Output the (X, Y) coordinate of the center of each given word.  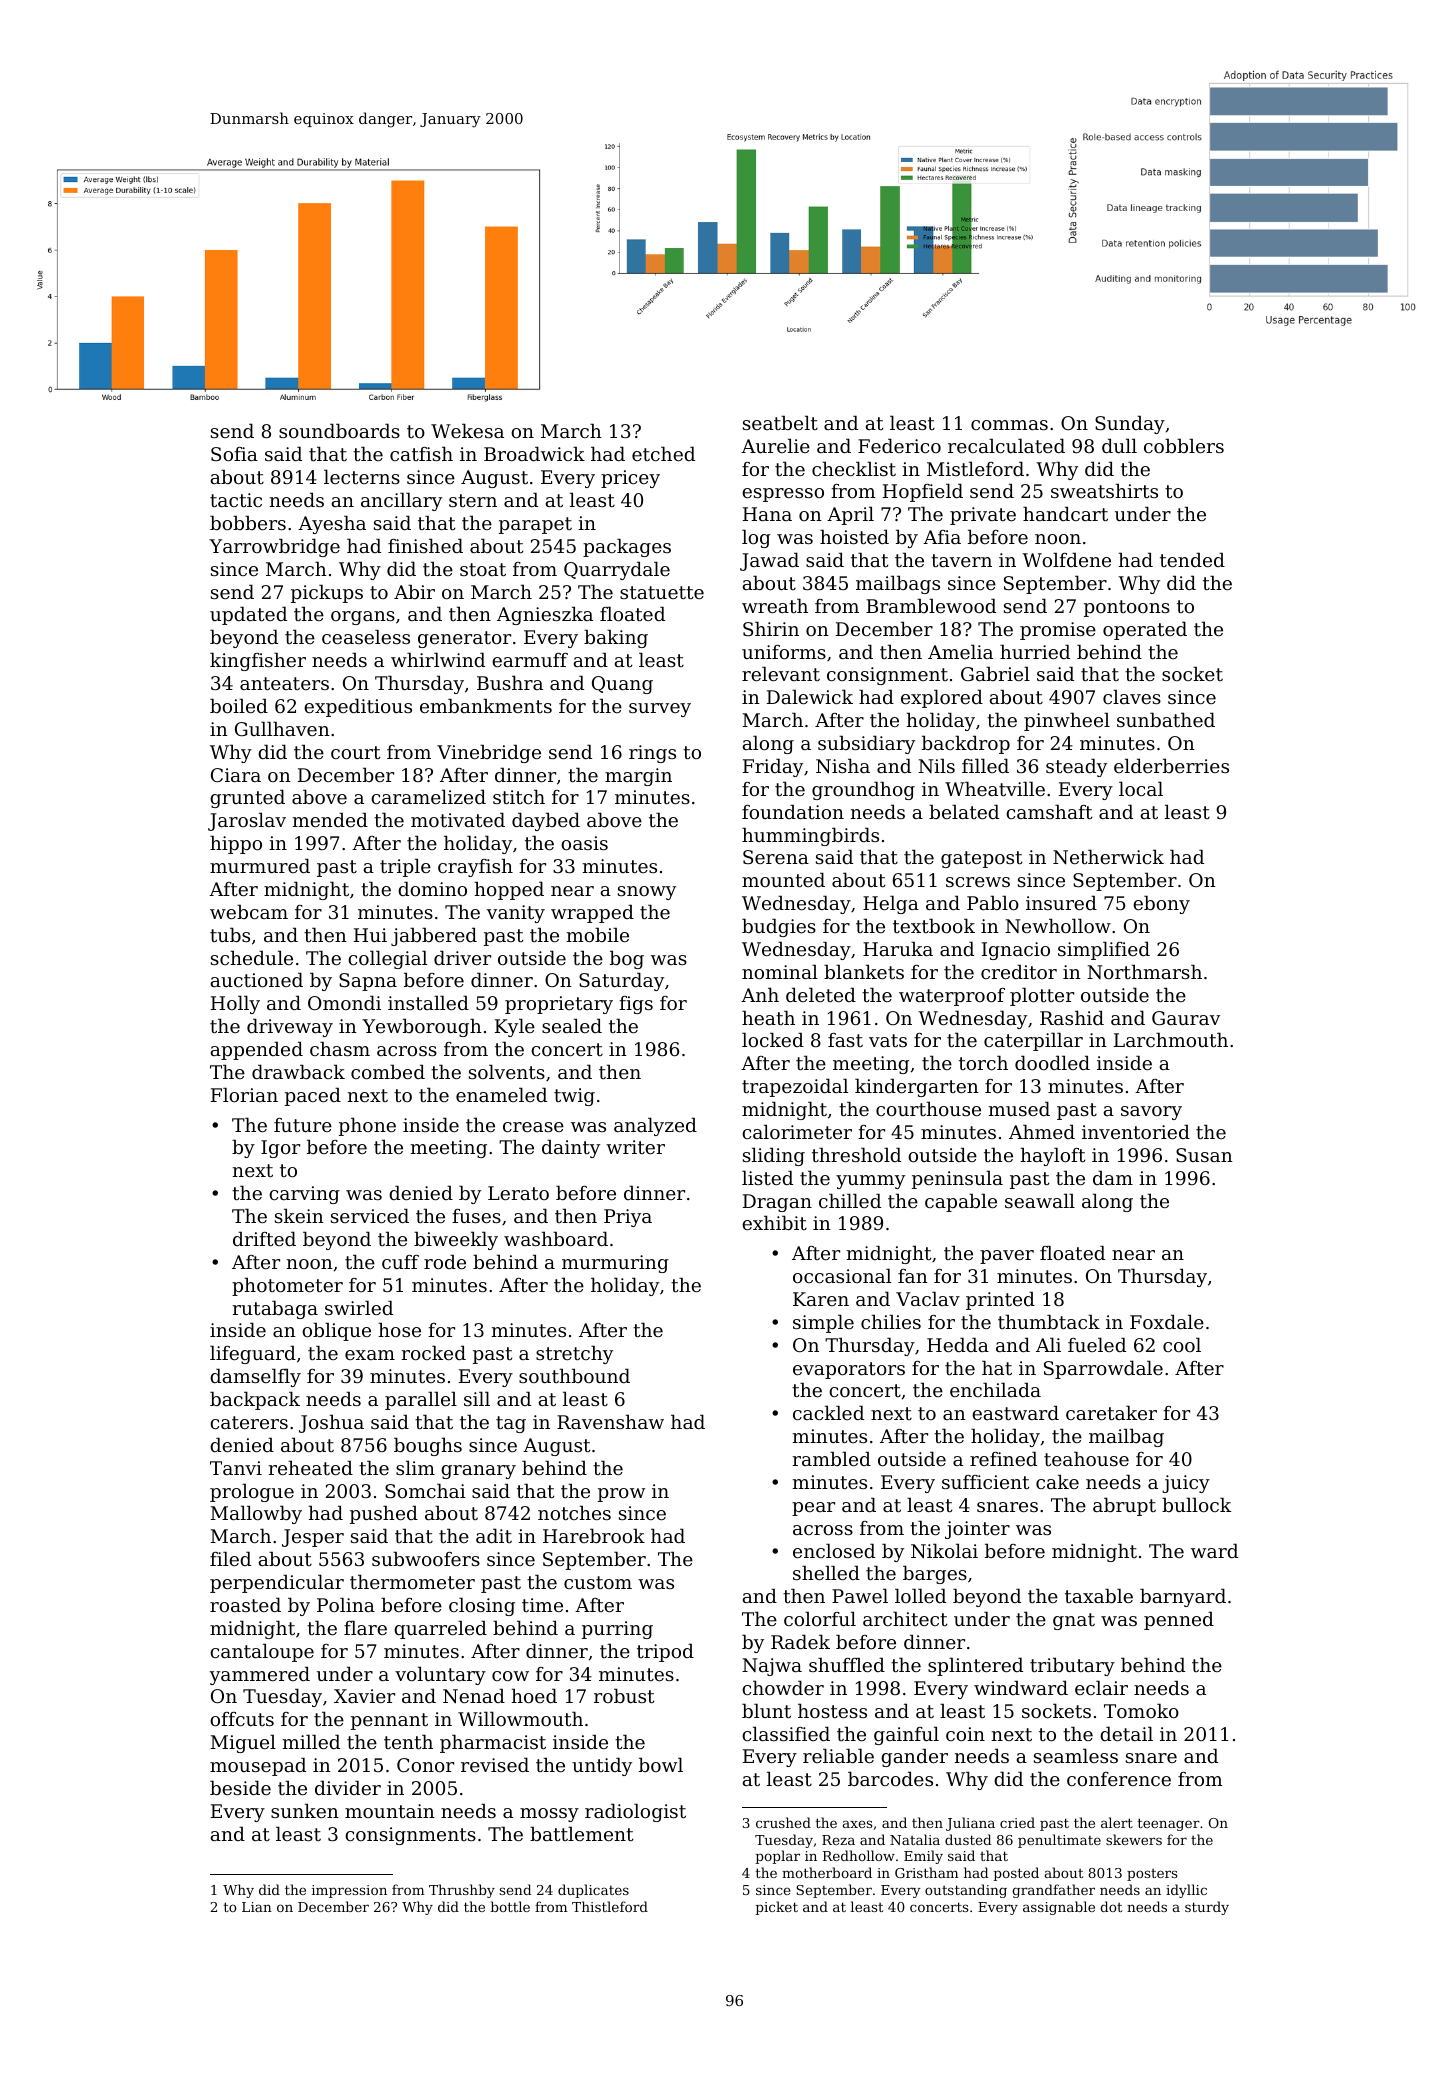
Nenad (474, 1696)
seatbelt (780, 422)
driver (462, 957)
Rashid (1072, 1017)
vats (888, 1040)
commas (1009, 425)
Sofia (234, 454)
